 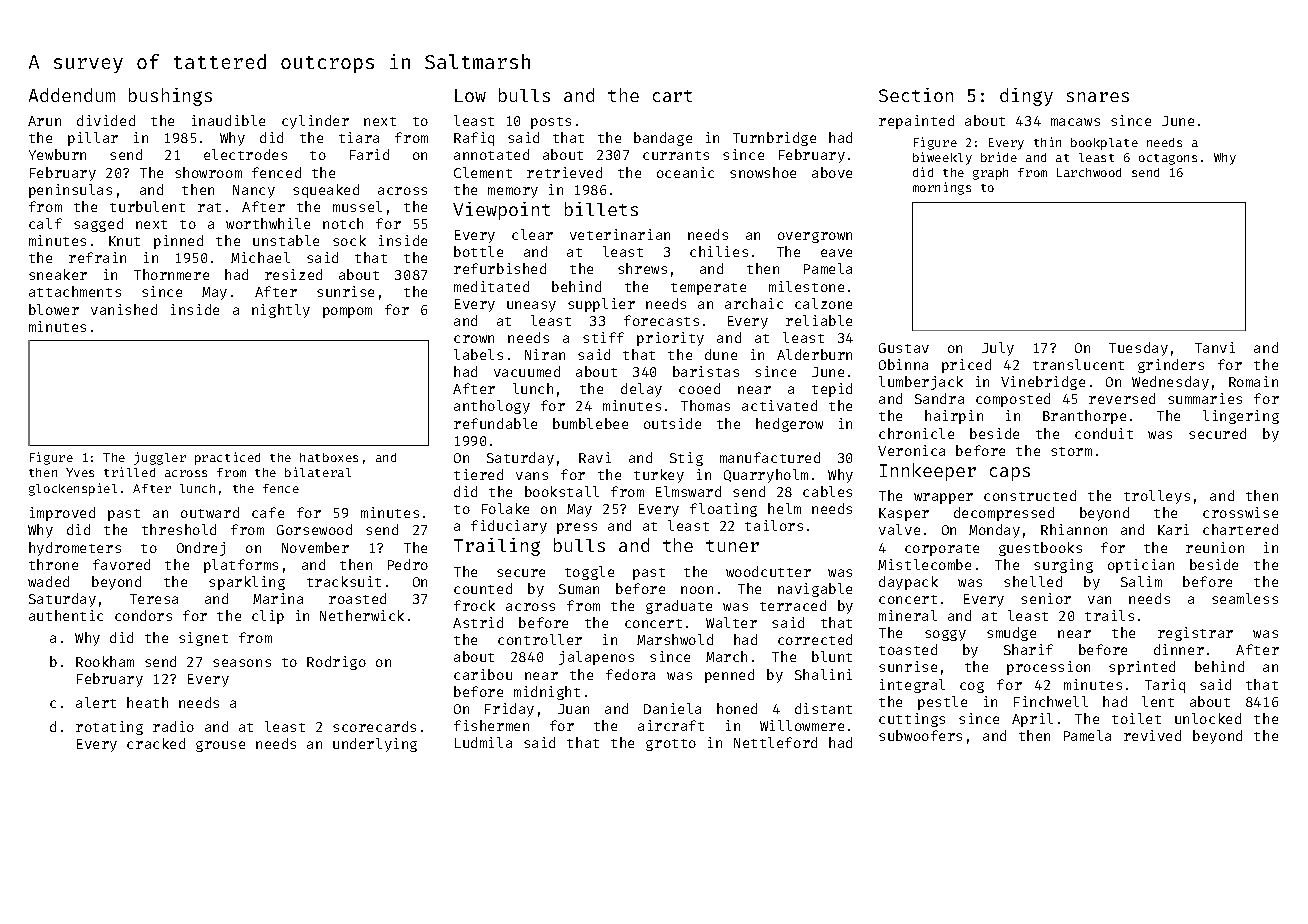 I want to click on bushings, so click(x=170, y=97).
